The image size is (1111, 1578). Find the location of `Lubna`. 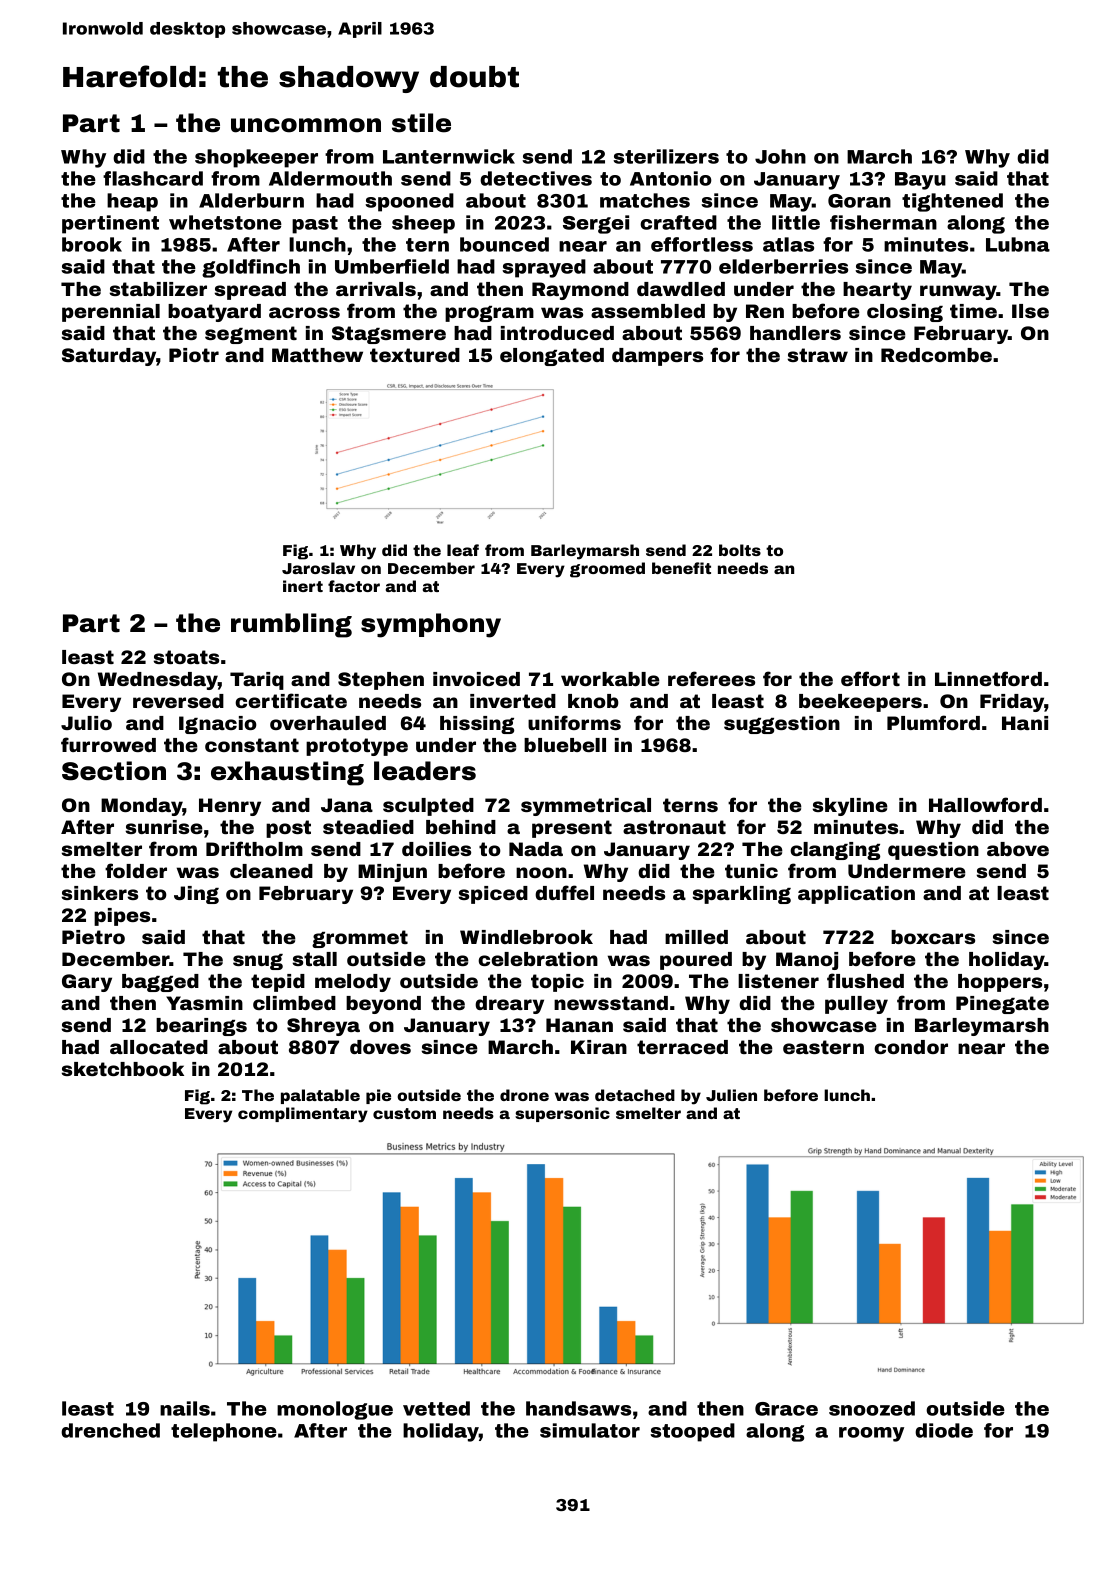

Lubna is located at coordinates (1018, 244).
